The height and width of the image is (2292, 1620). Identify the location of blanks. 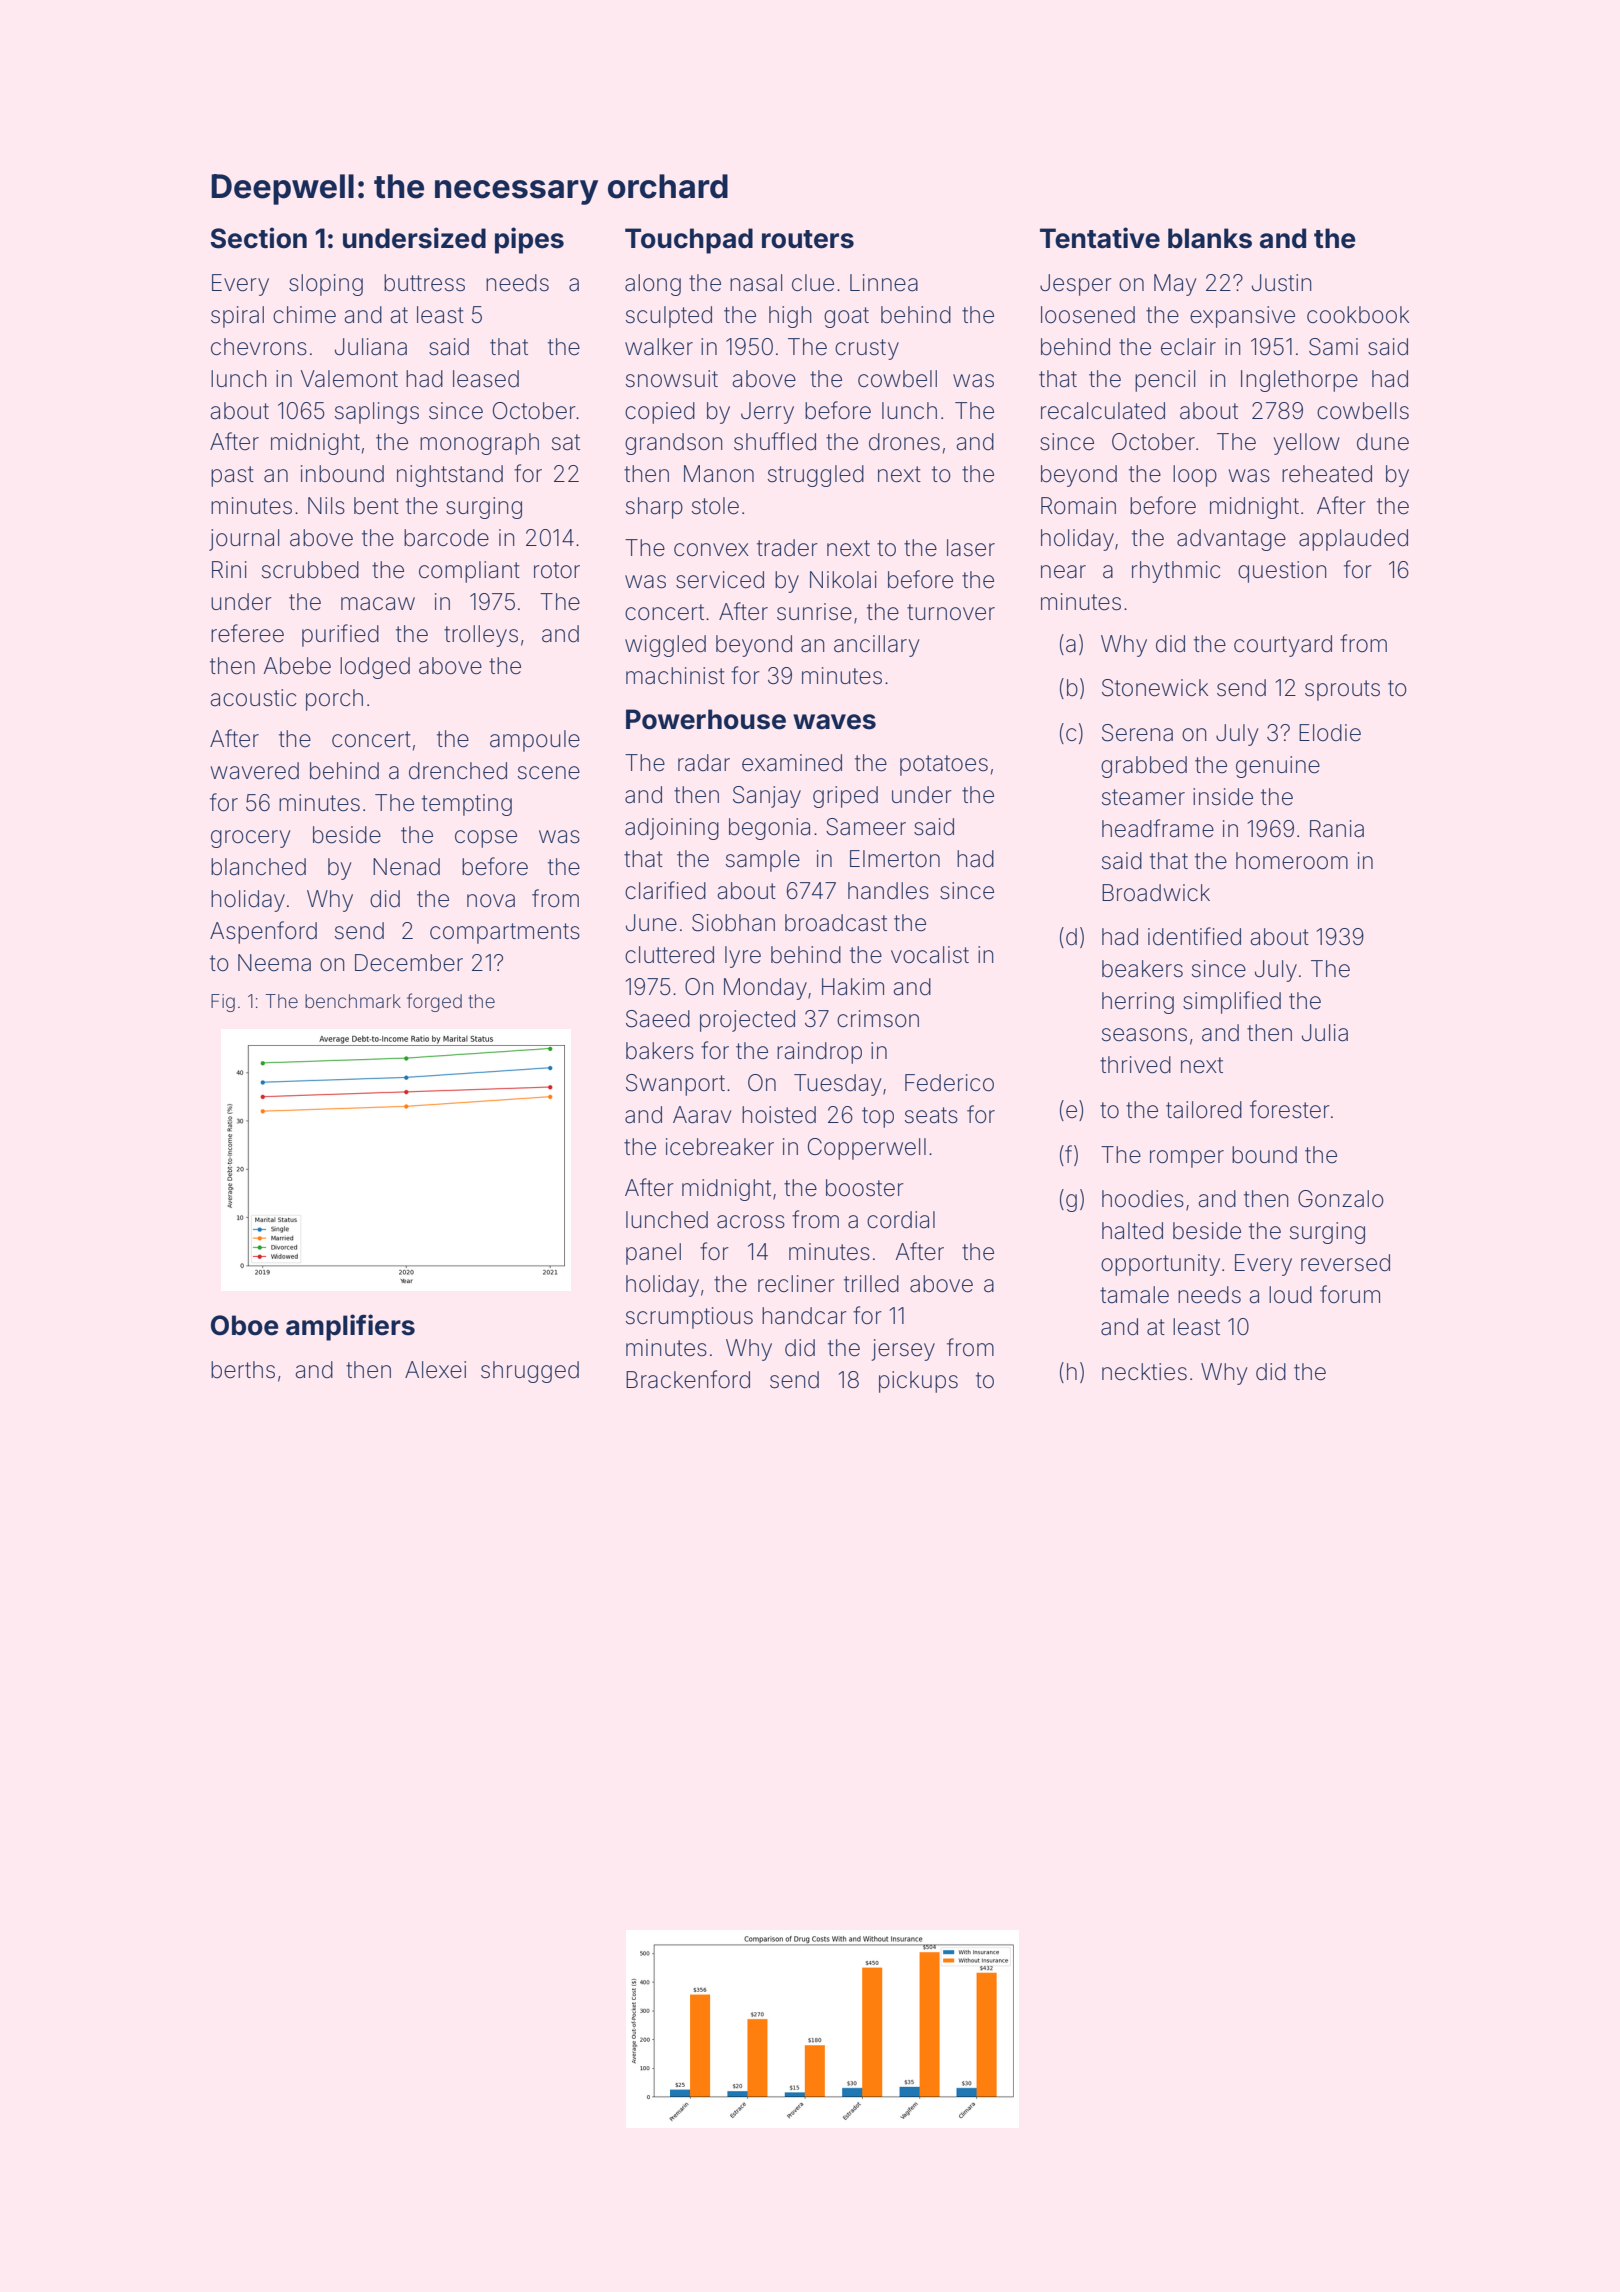
(1210, 238).
